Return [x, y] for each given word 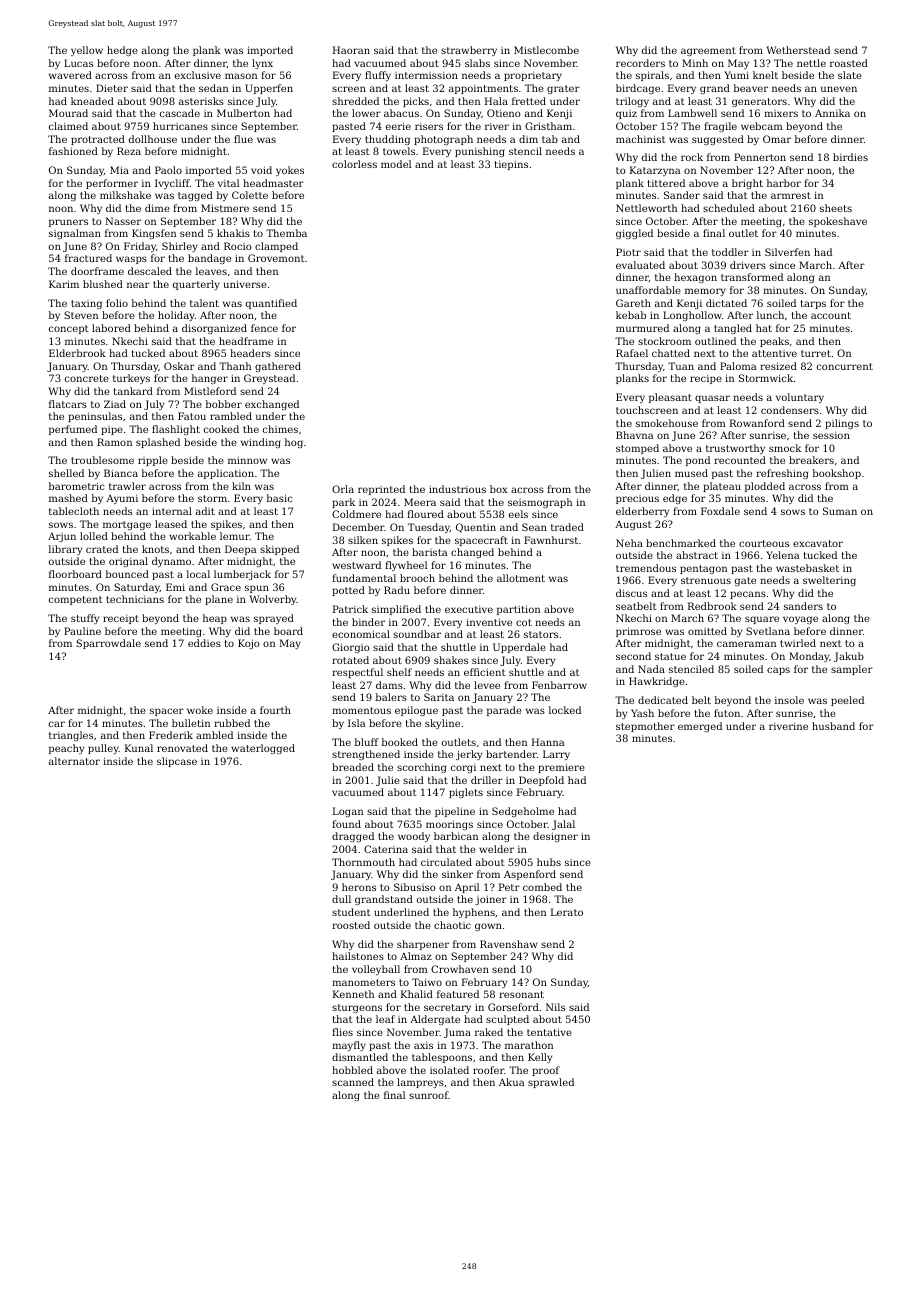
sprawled [551, 1083]
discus [631, 593]
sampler [852, 670]
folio [117, 303]
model [396, 164]
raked [489, 1032]
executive [469, 609]
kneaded [92, 101]
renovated [182, 748]
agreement [708, 51]
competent [75, 600]
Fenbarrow [559, 685]
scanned [353, 1082]
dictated [726, 303]
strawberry [469, 51]
